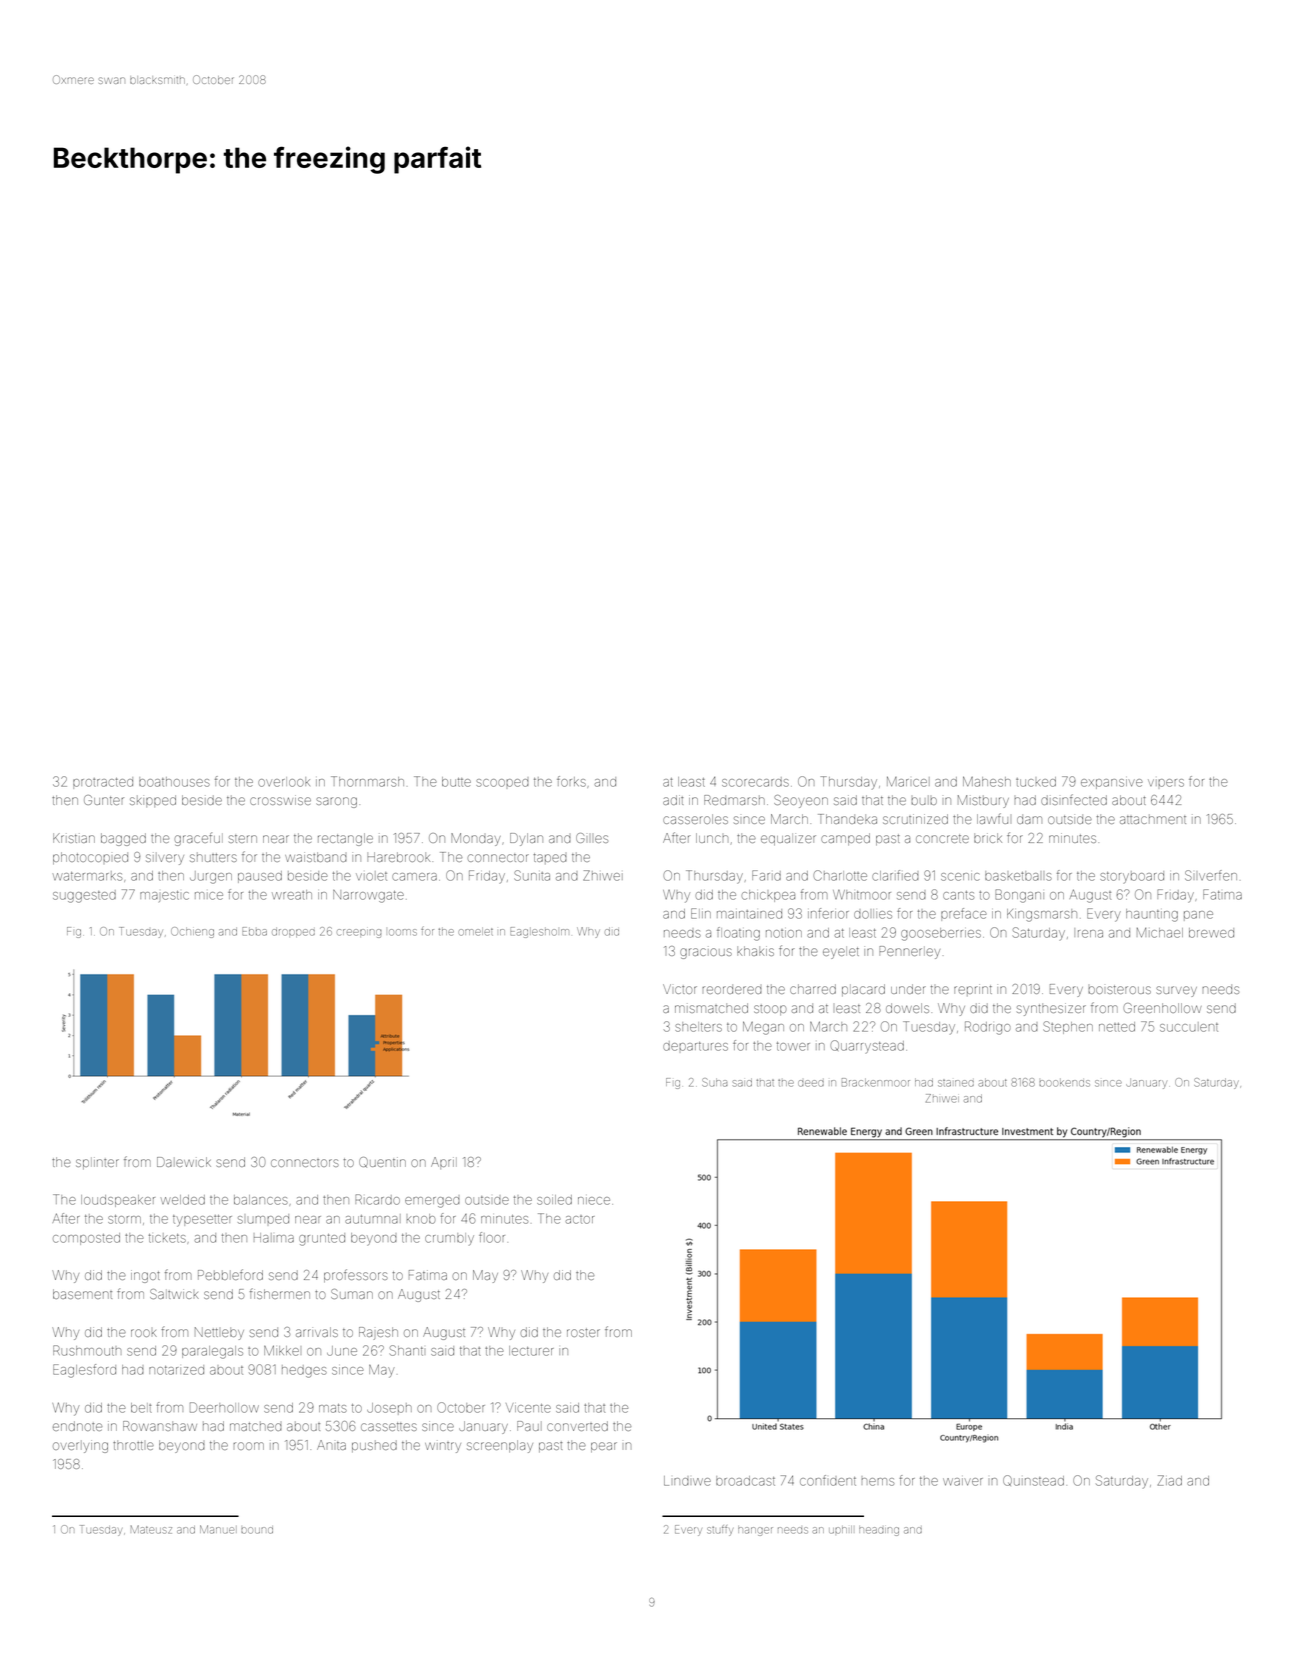 Image resolution: width=1297 pixels, height=1679 pixels. I want to click on Lindiwe, so click(687, 1481).
